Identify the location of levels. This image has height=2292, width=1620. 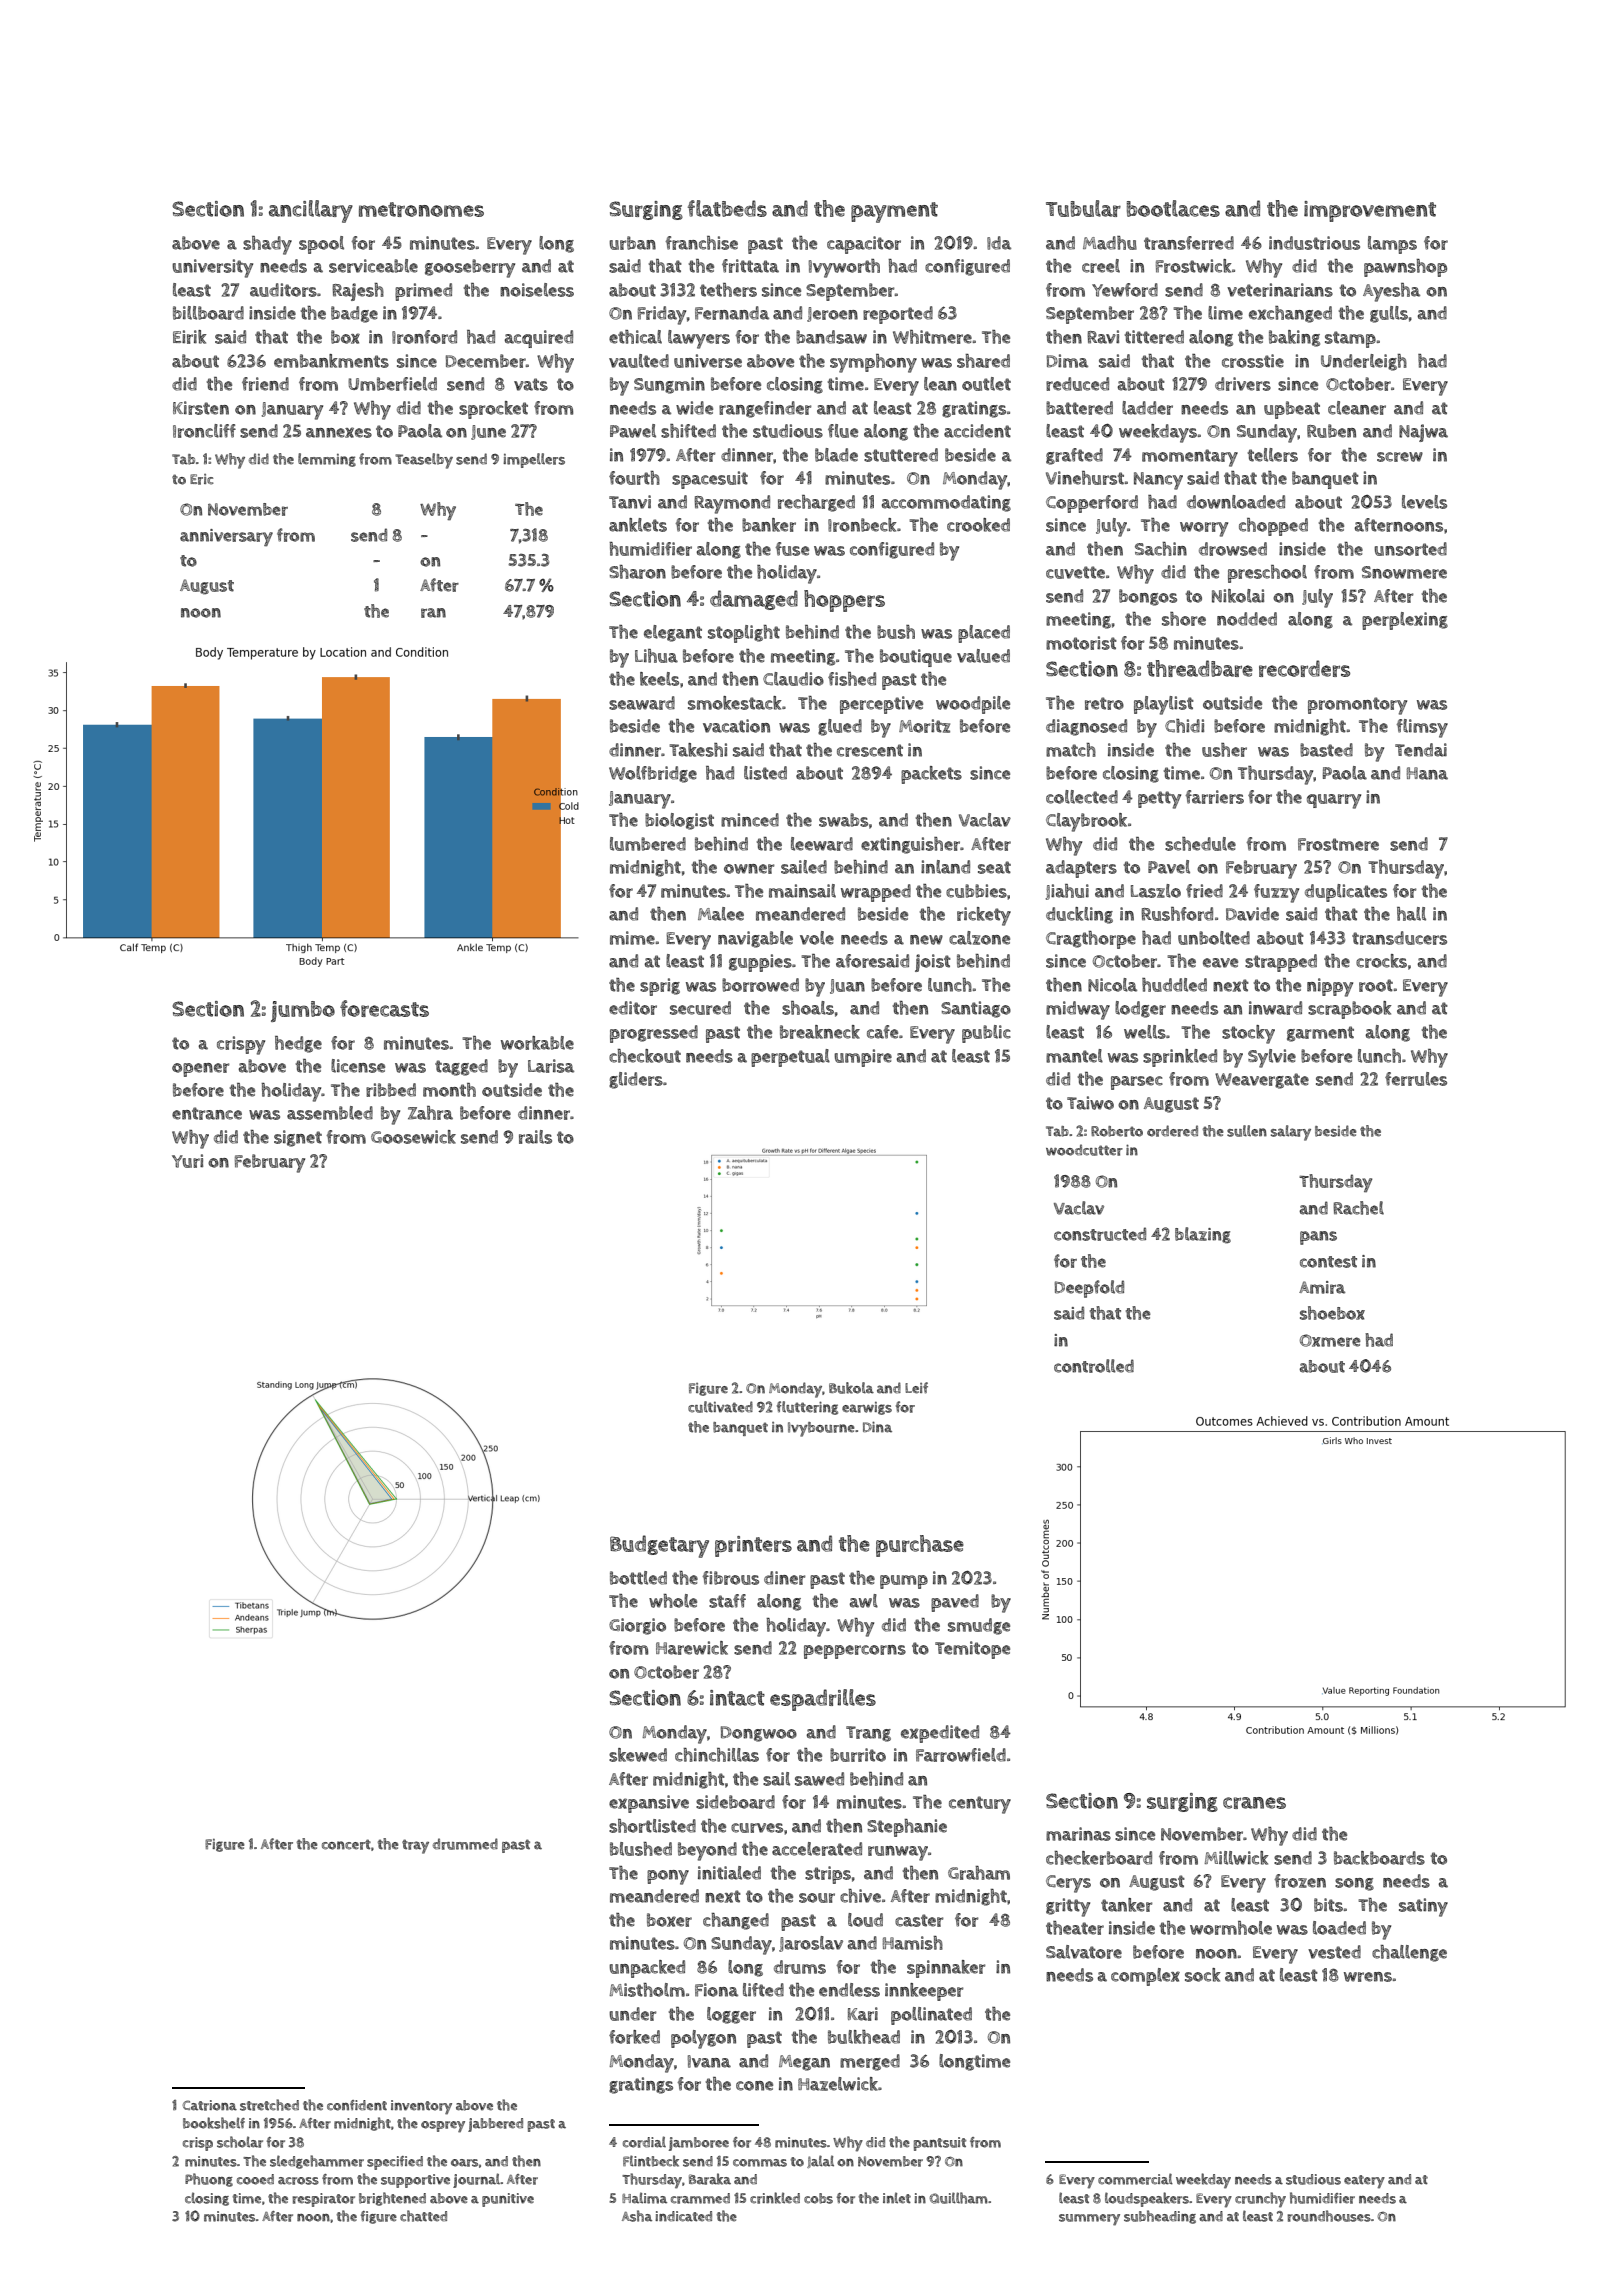
(1424, 502).
